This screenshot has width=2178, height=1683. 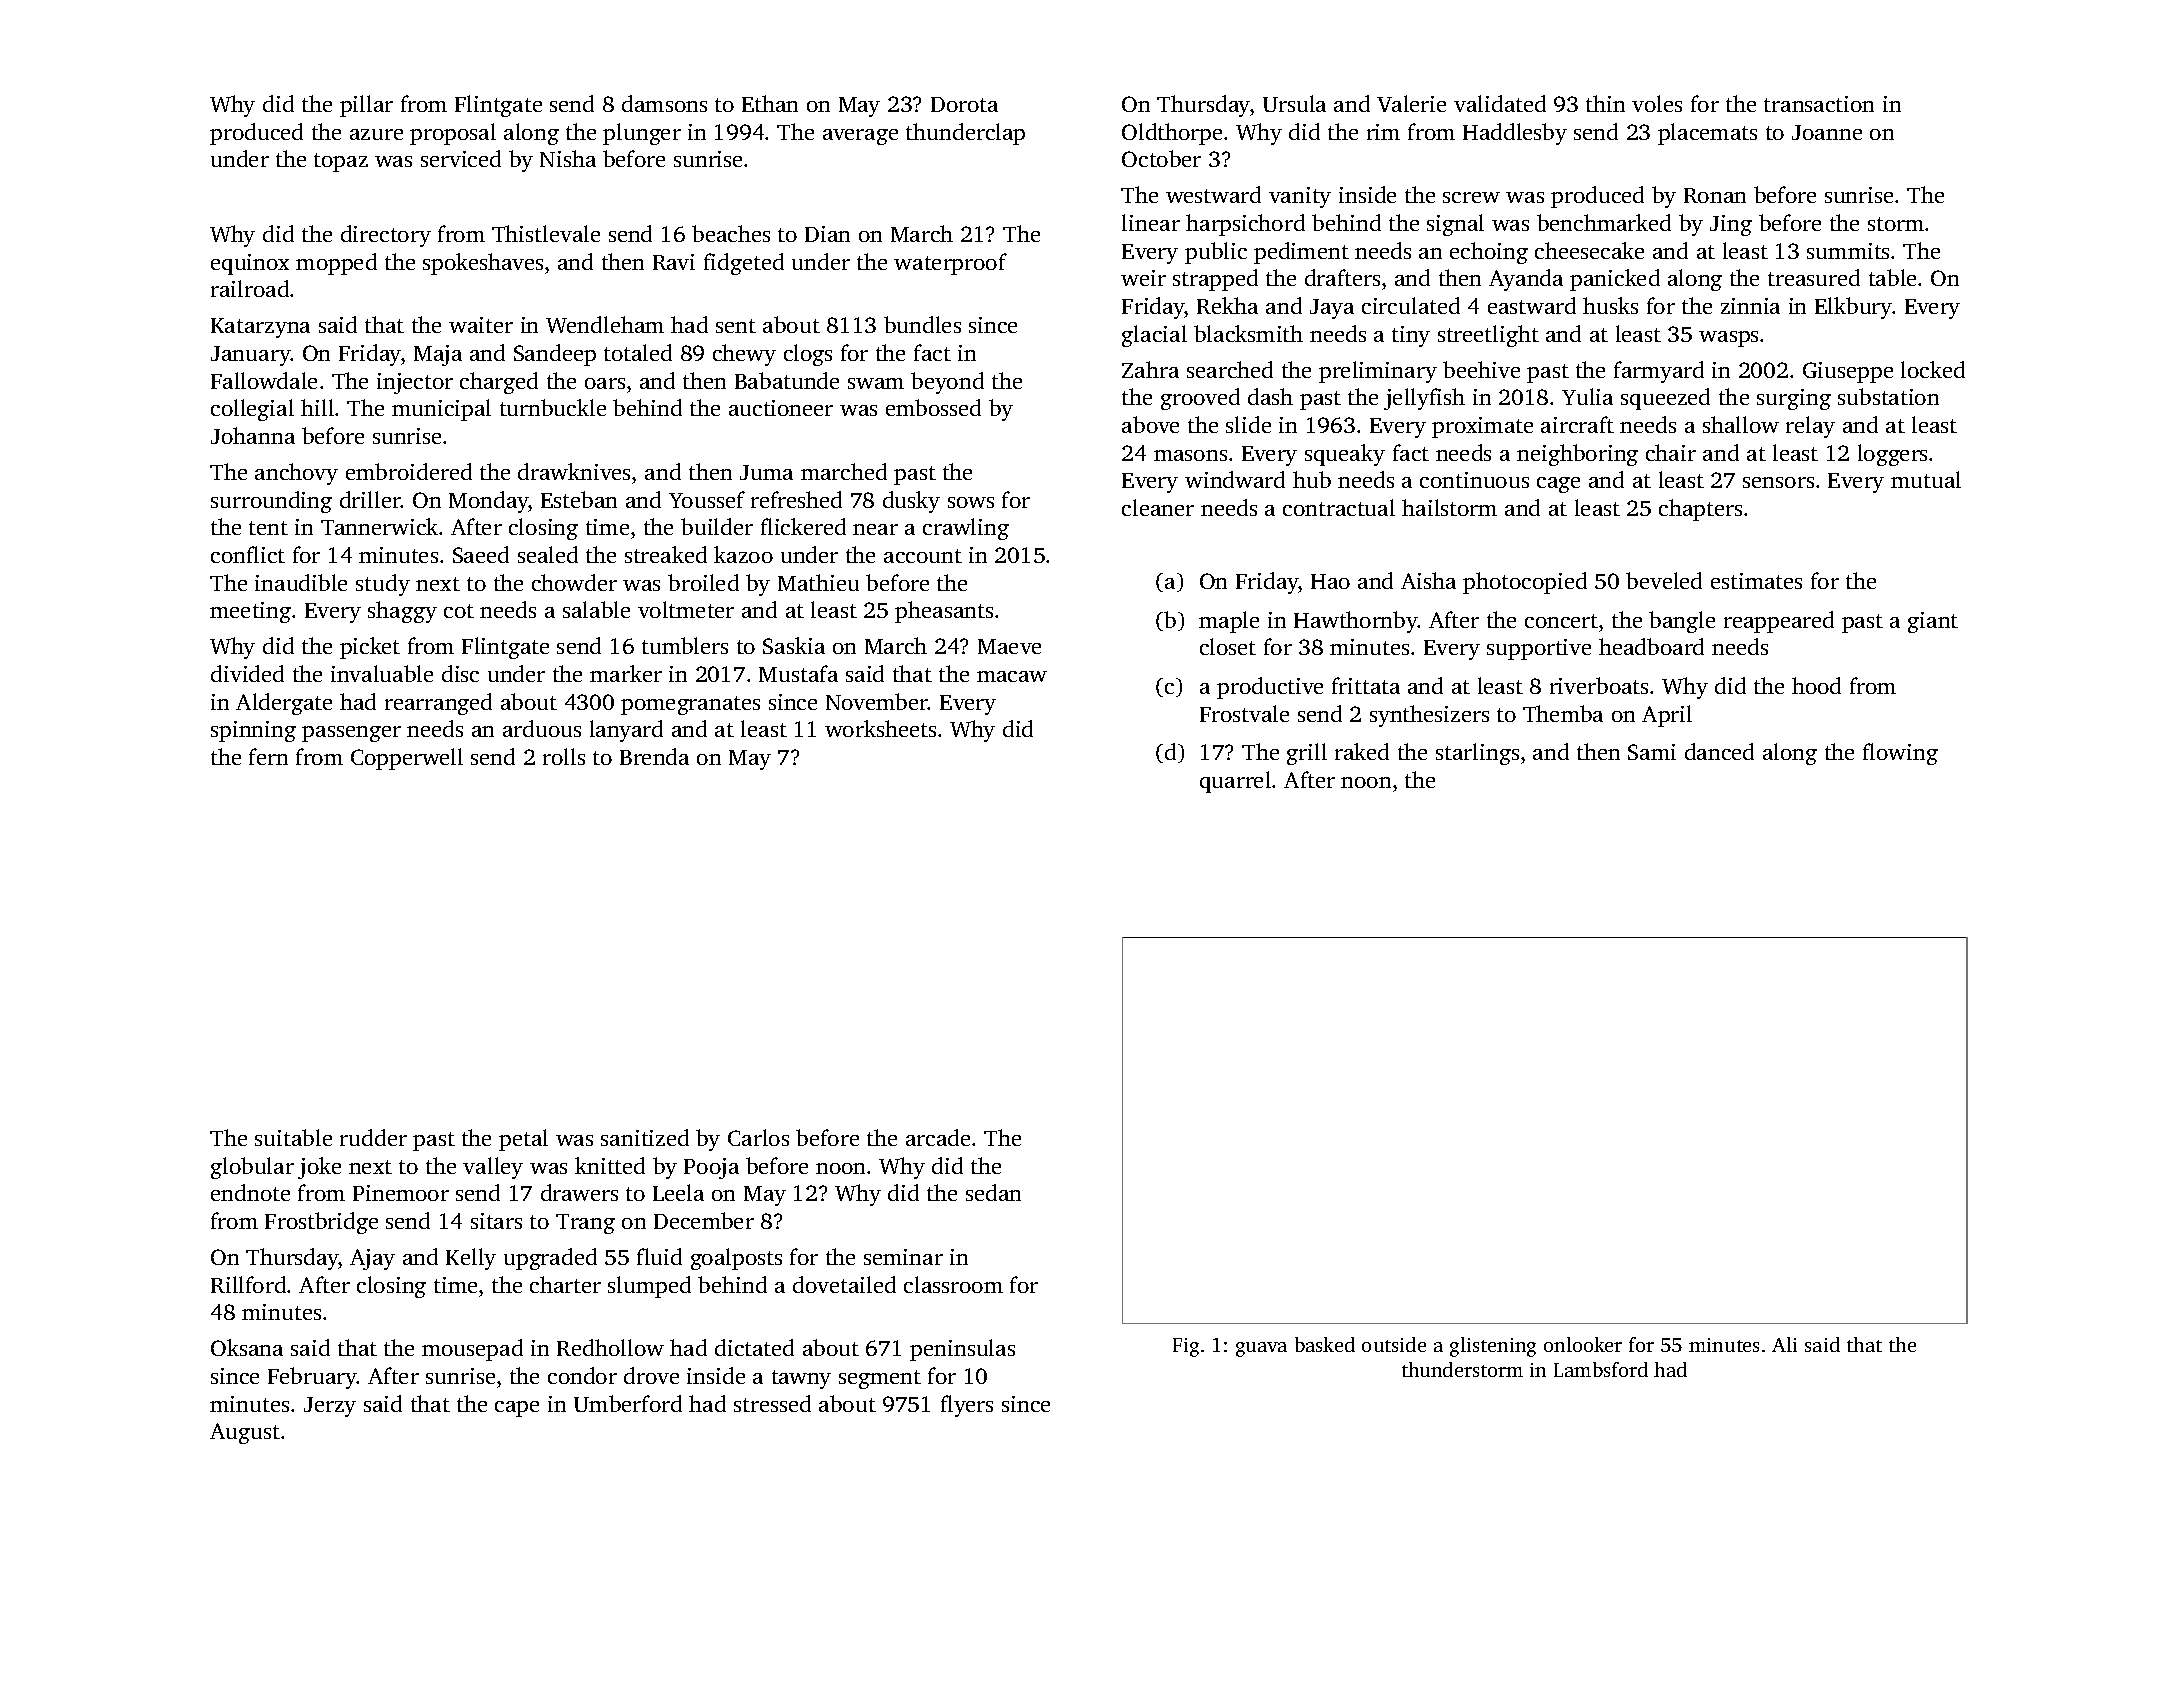 What do you see at coordinates (1474, 480) in the screenshot?
I see `continuous` at bounding box center [1474, 480].
